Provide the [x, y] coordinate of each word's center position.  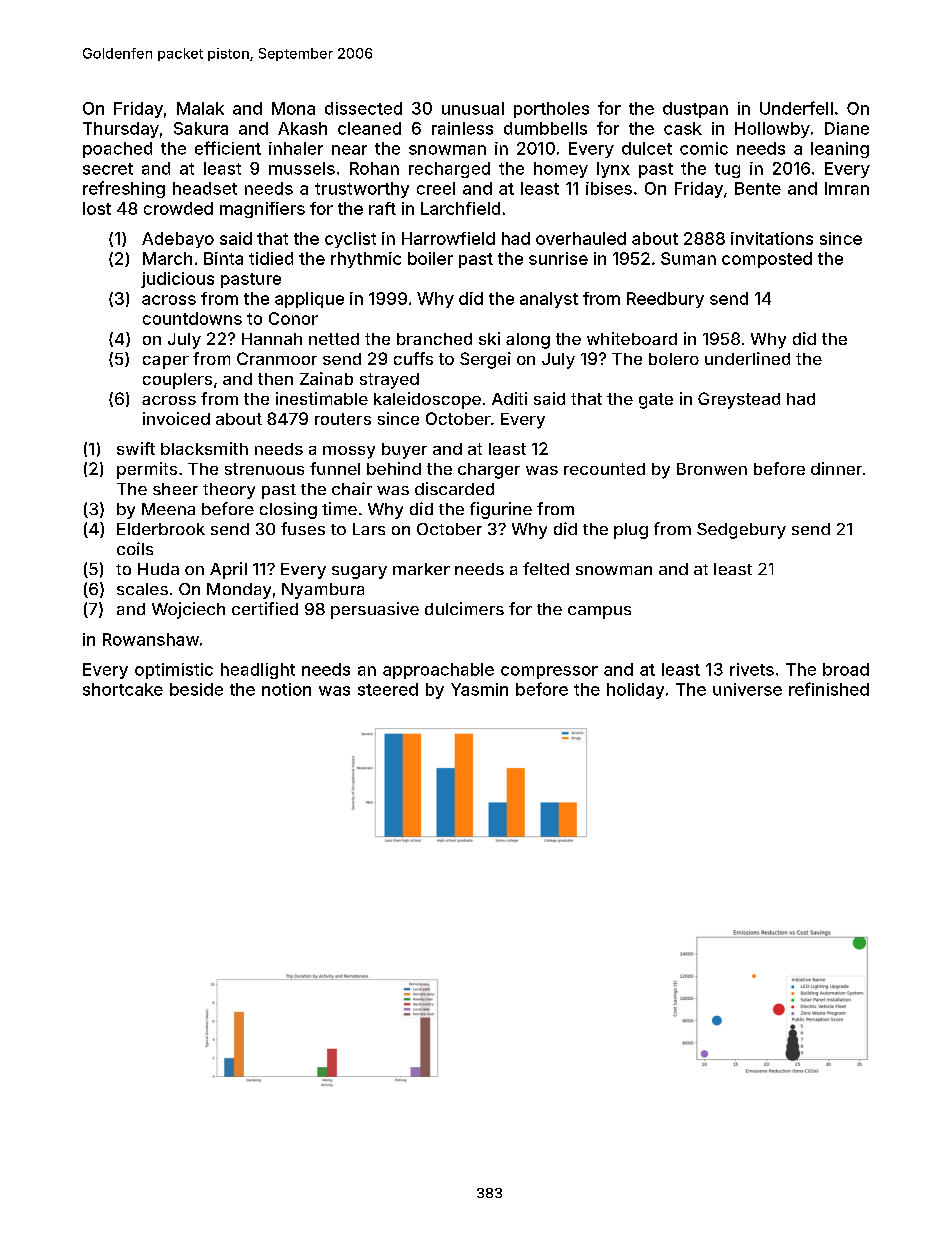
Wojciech [188, 610]
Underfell [796, 108]
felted [546, 568]
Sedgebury [741, 531]
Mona [293, 108]
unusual [473, 108]
